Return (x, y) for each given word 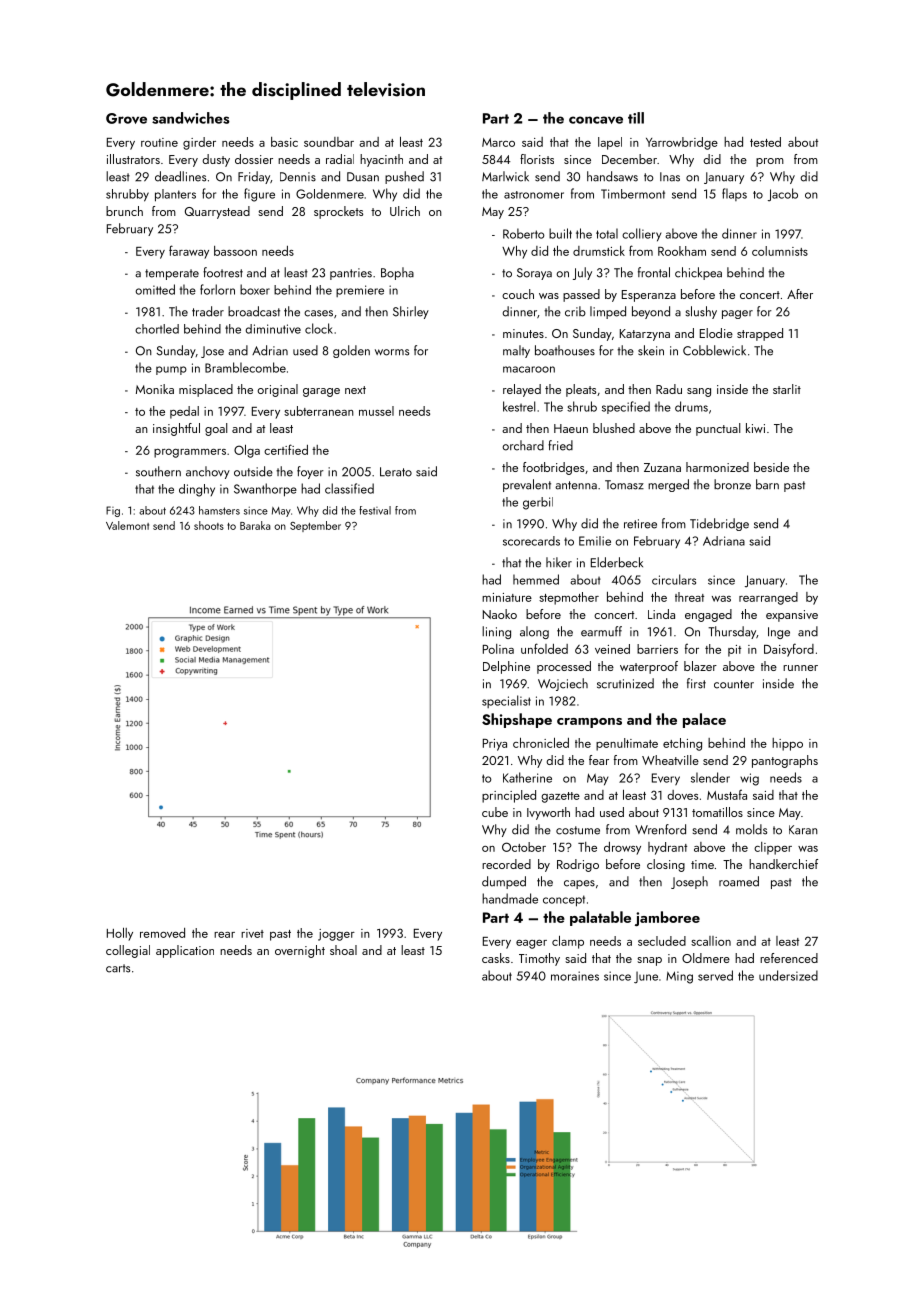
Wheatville (670, 760)
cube (495, 812)
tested (765, 142)
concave (596, 120)
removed (162, 933)
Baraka (255, 525)
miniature (507, 597)
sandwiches (191, 118)
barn (767, 484)
